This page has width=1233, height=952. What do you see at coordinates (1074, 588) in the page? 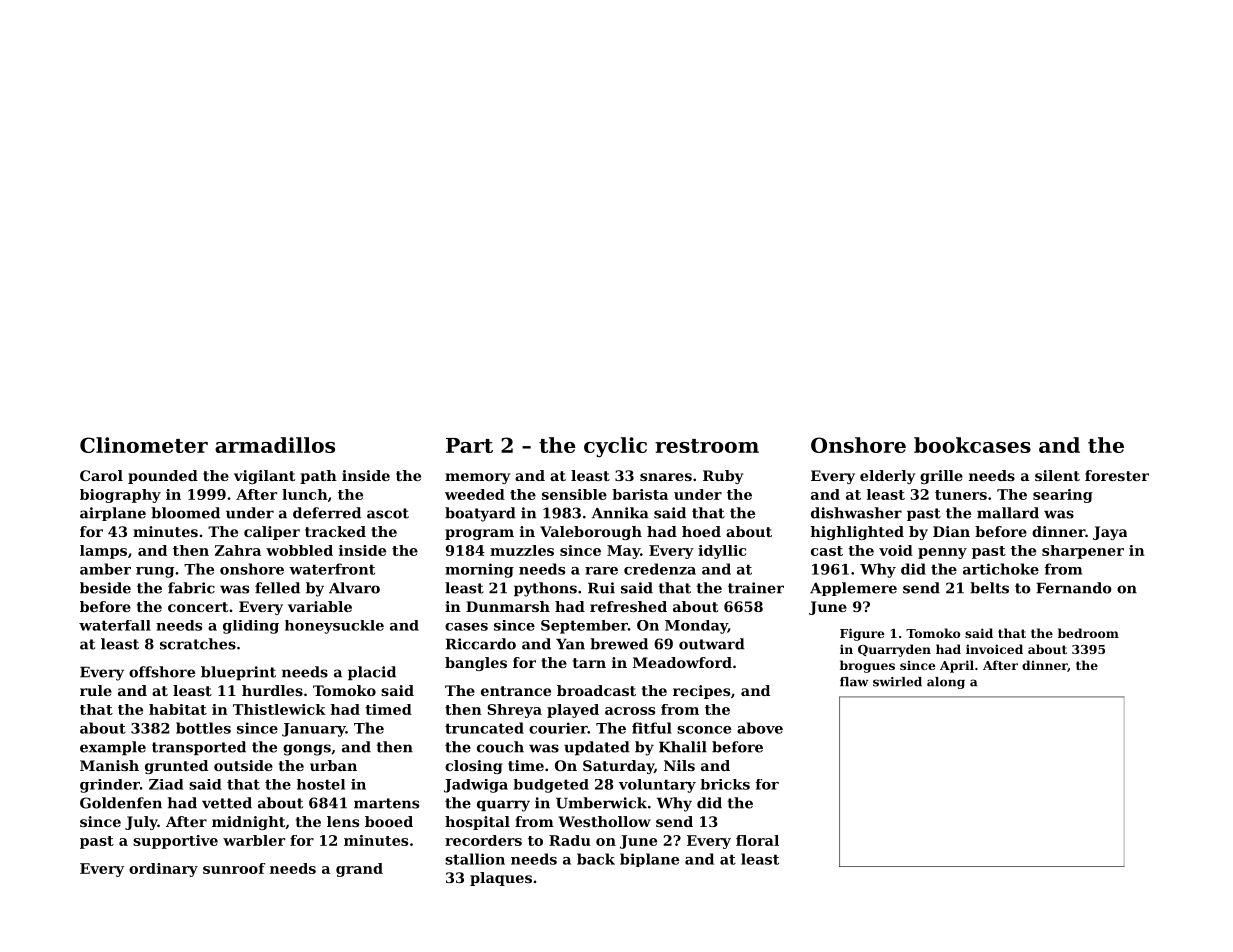
I see `Fernando` at bounding box center [1074, 588].
